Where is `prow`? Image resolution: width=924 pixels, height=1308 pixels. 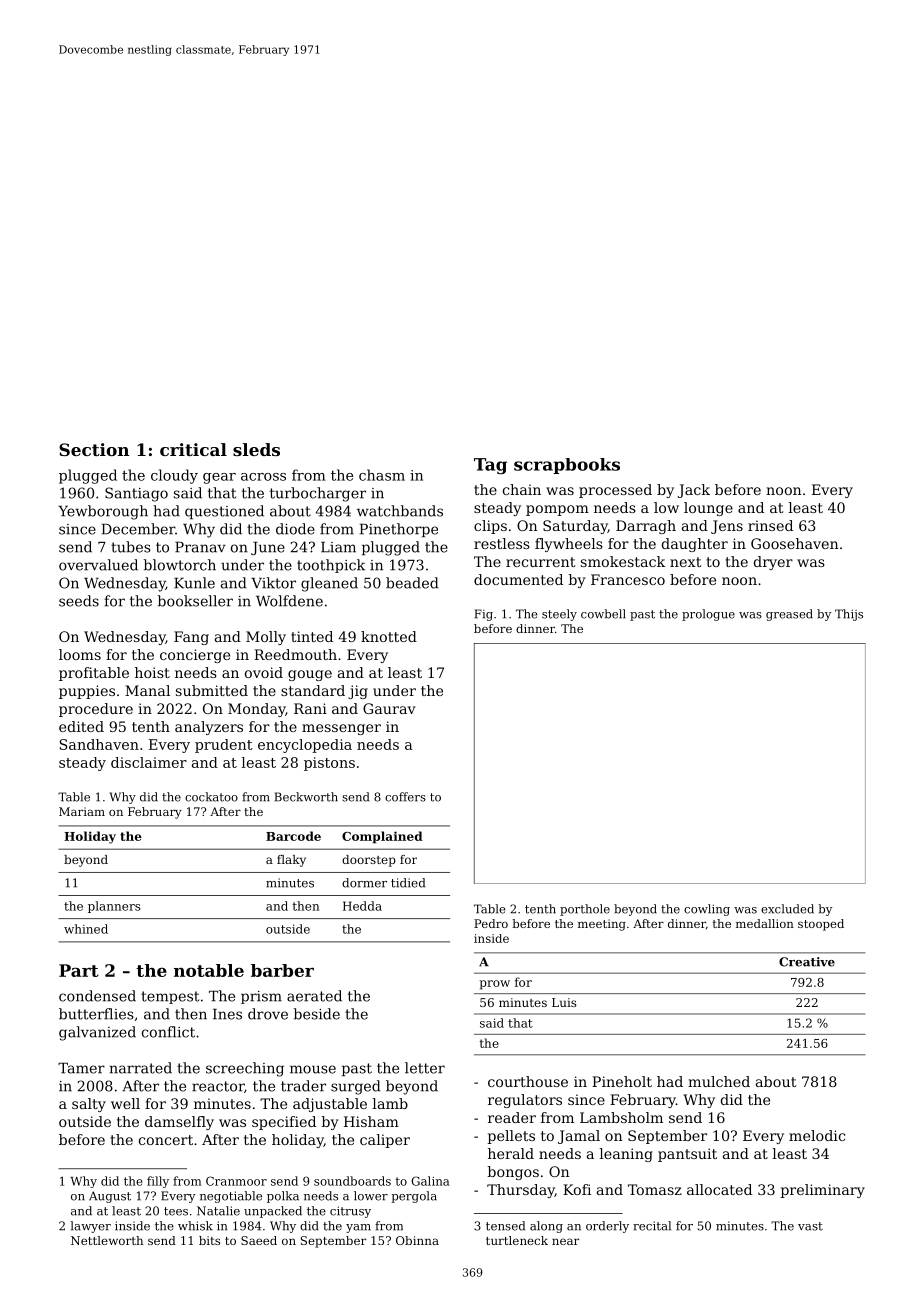
prow is located at coordinates (495, 985).
